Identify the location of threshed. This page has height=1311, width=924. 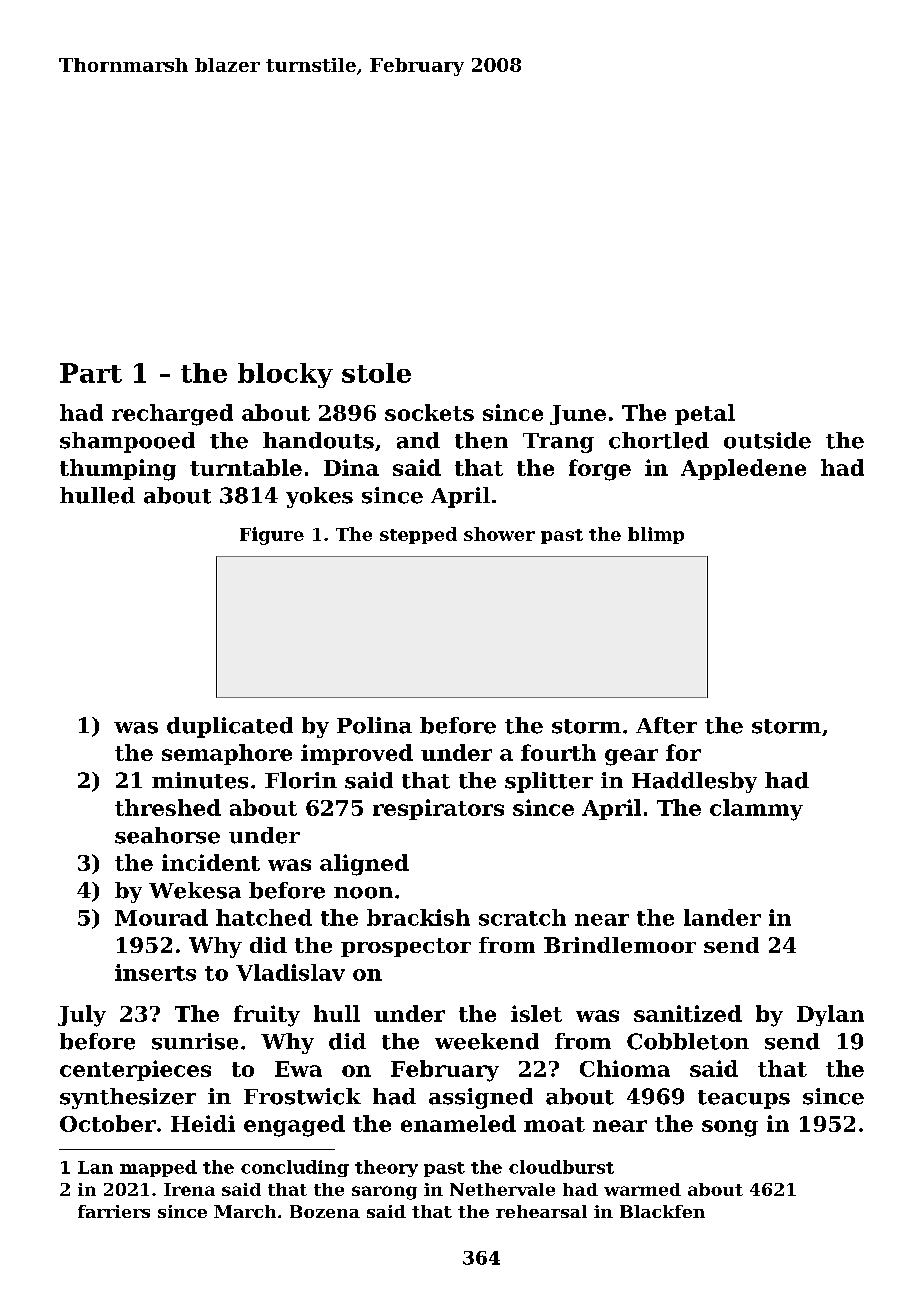
(168, 807).
